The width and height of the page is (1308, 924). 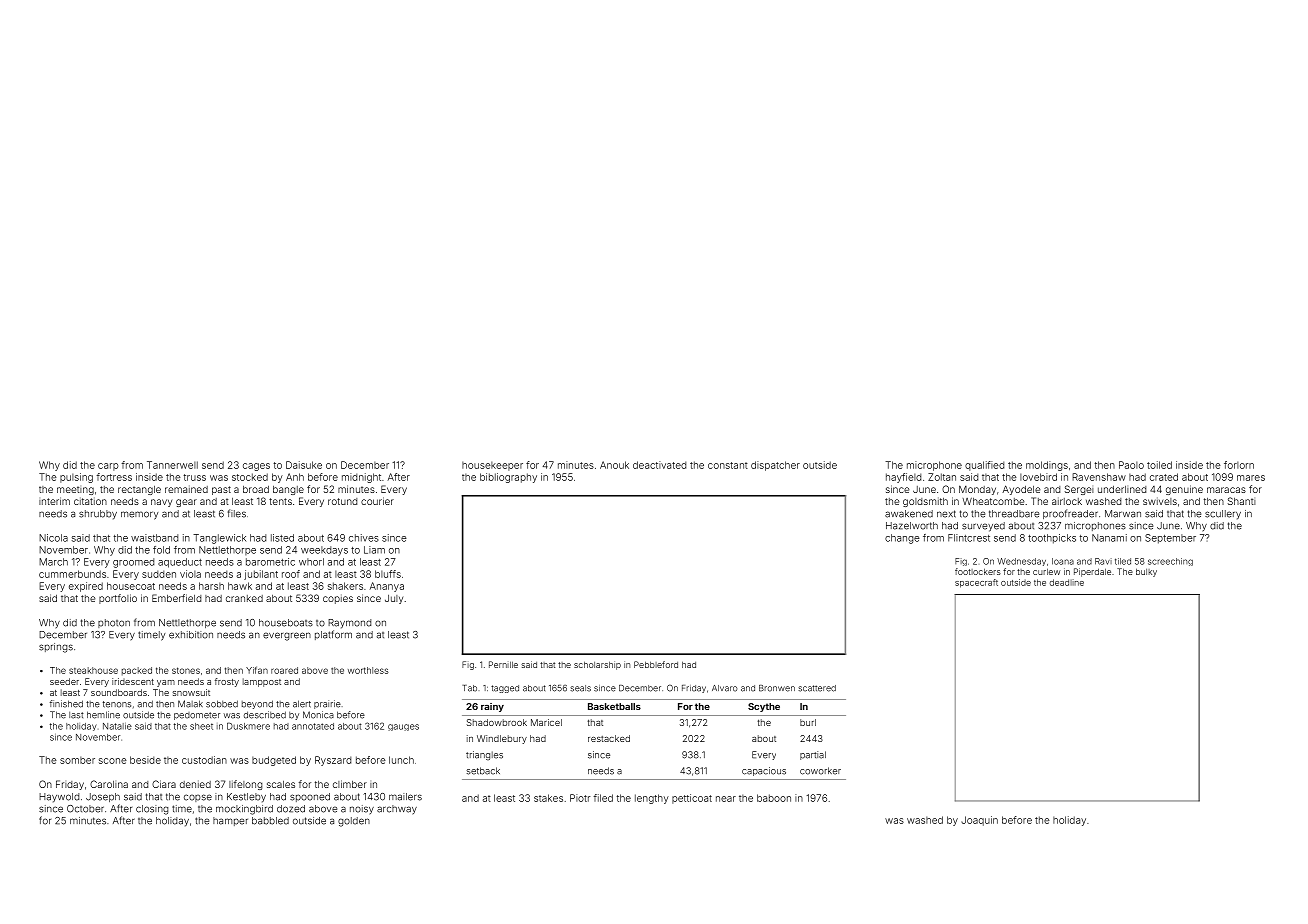 I want to click on burl, so click(x=808, y=722).
